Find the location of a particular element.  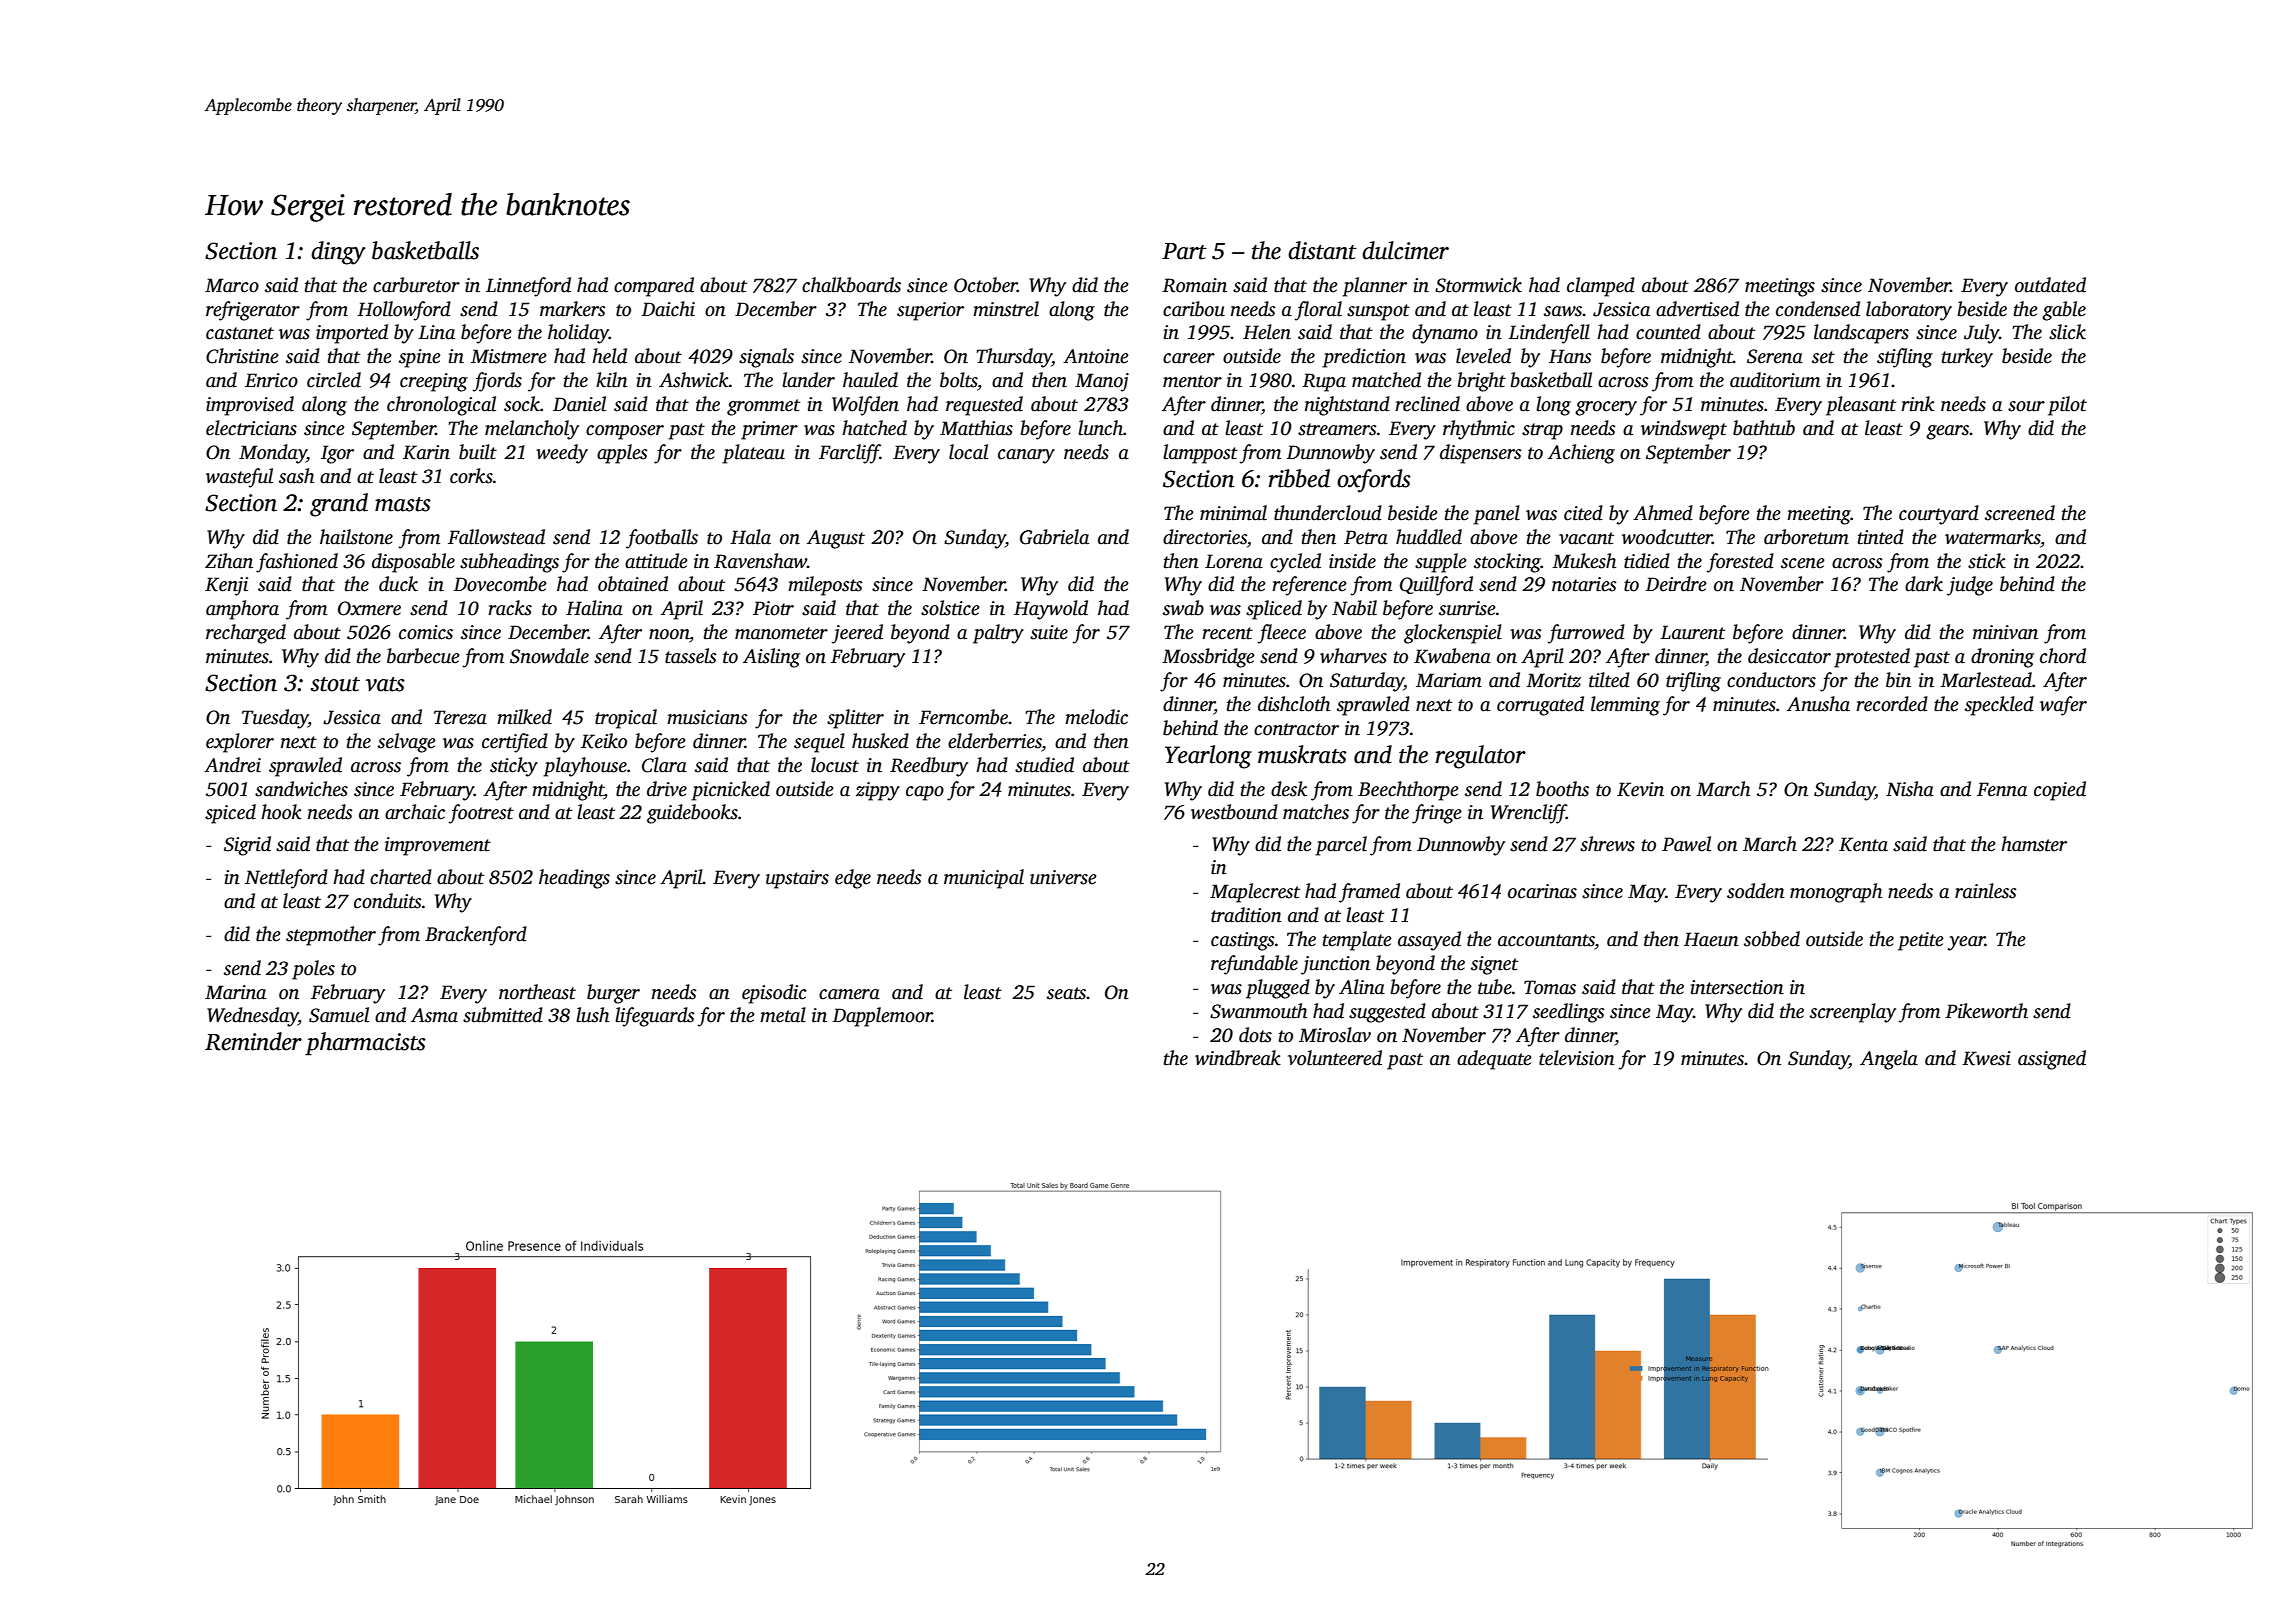

picnicked is located at coordinates (730, 791).
